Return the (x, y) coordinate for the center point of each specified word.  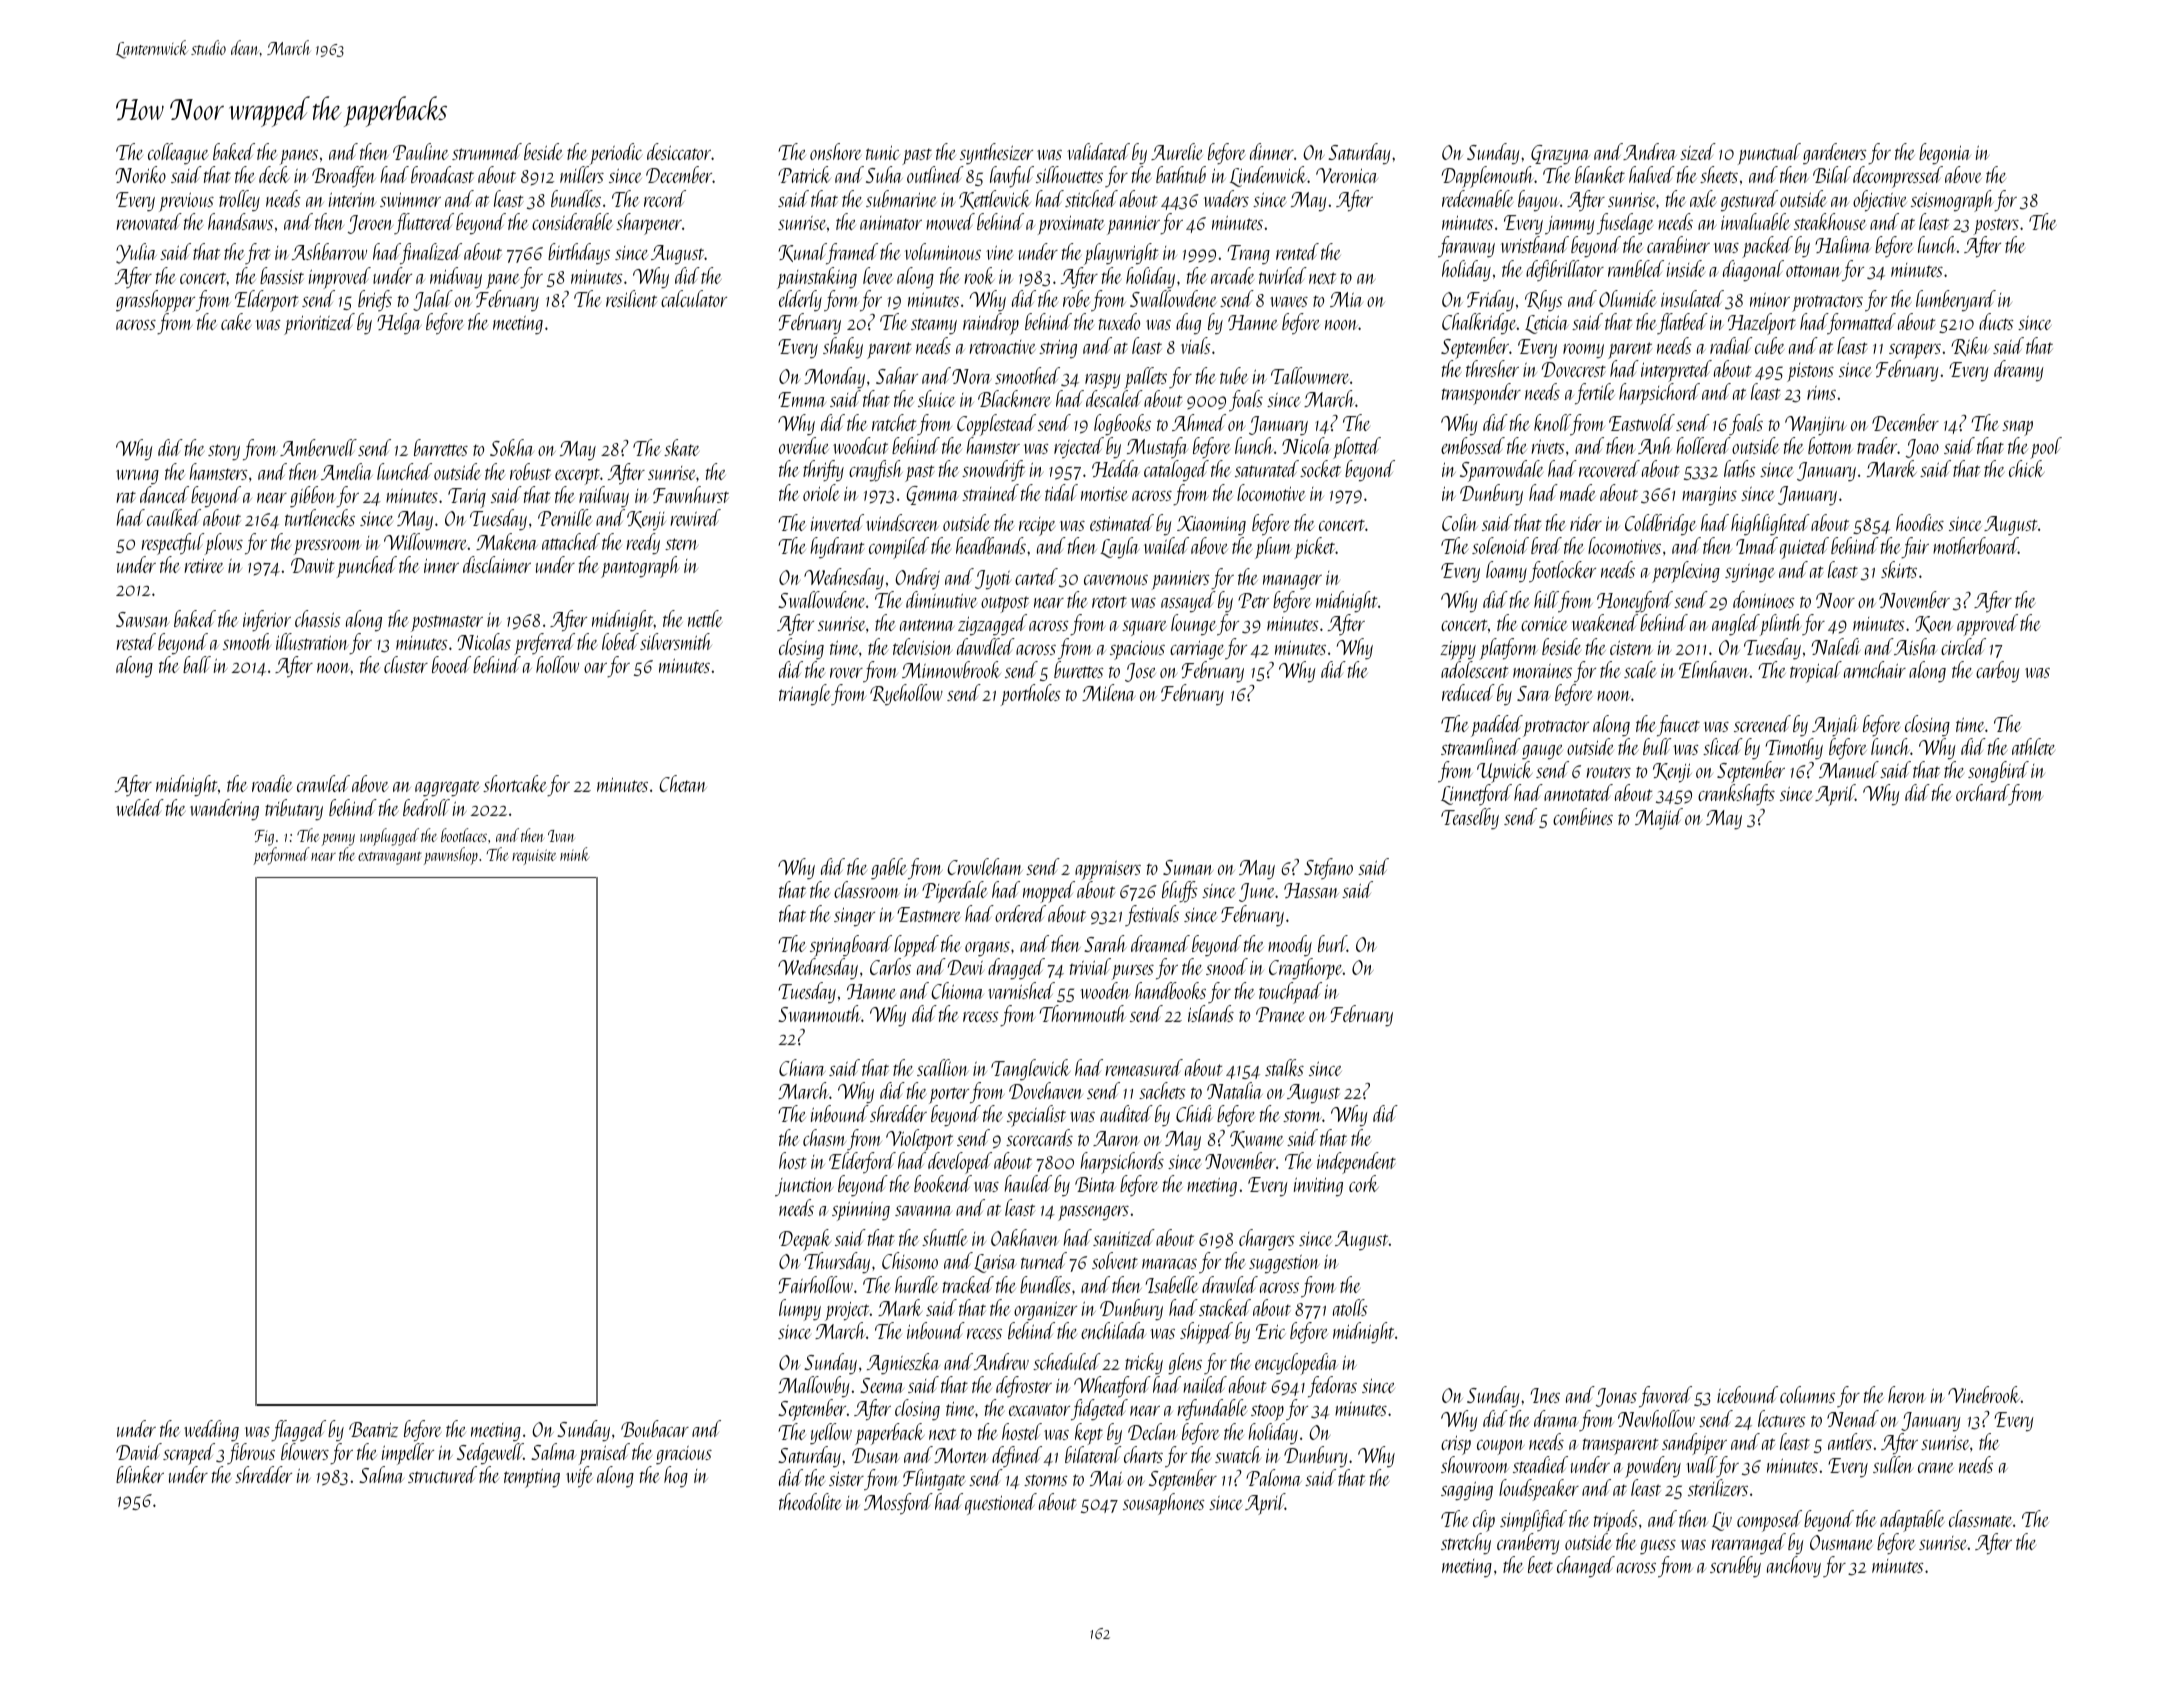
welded (140, 807)
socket (1320, 468)
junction (804, 1187)
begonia (1945, 153)
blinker (140, 1474)
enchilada (1113, 1330)
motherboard (1975, 545)
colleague (178, 154)
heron (1907, 1394)
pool (2046, 448)
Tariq (467, 498)
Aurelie (1177, 151)
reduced (1468, 692)
